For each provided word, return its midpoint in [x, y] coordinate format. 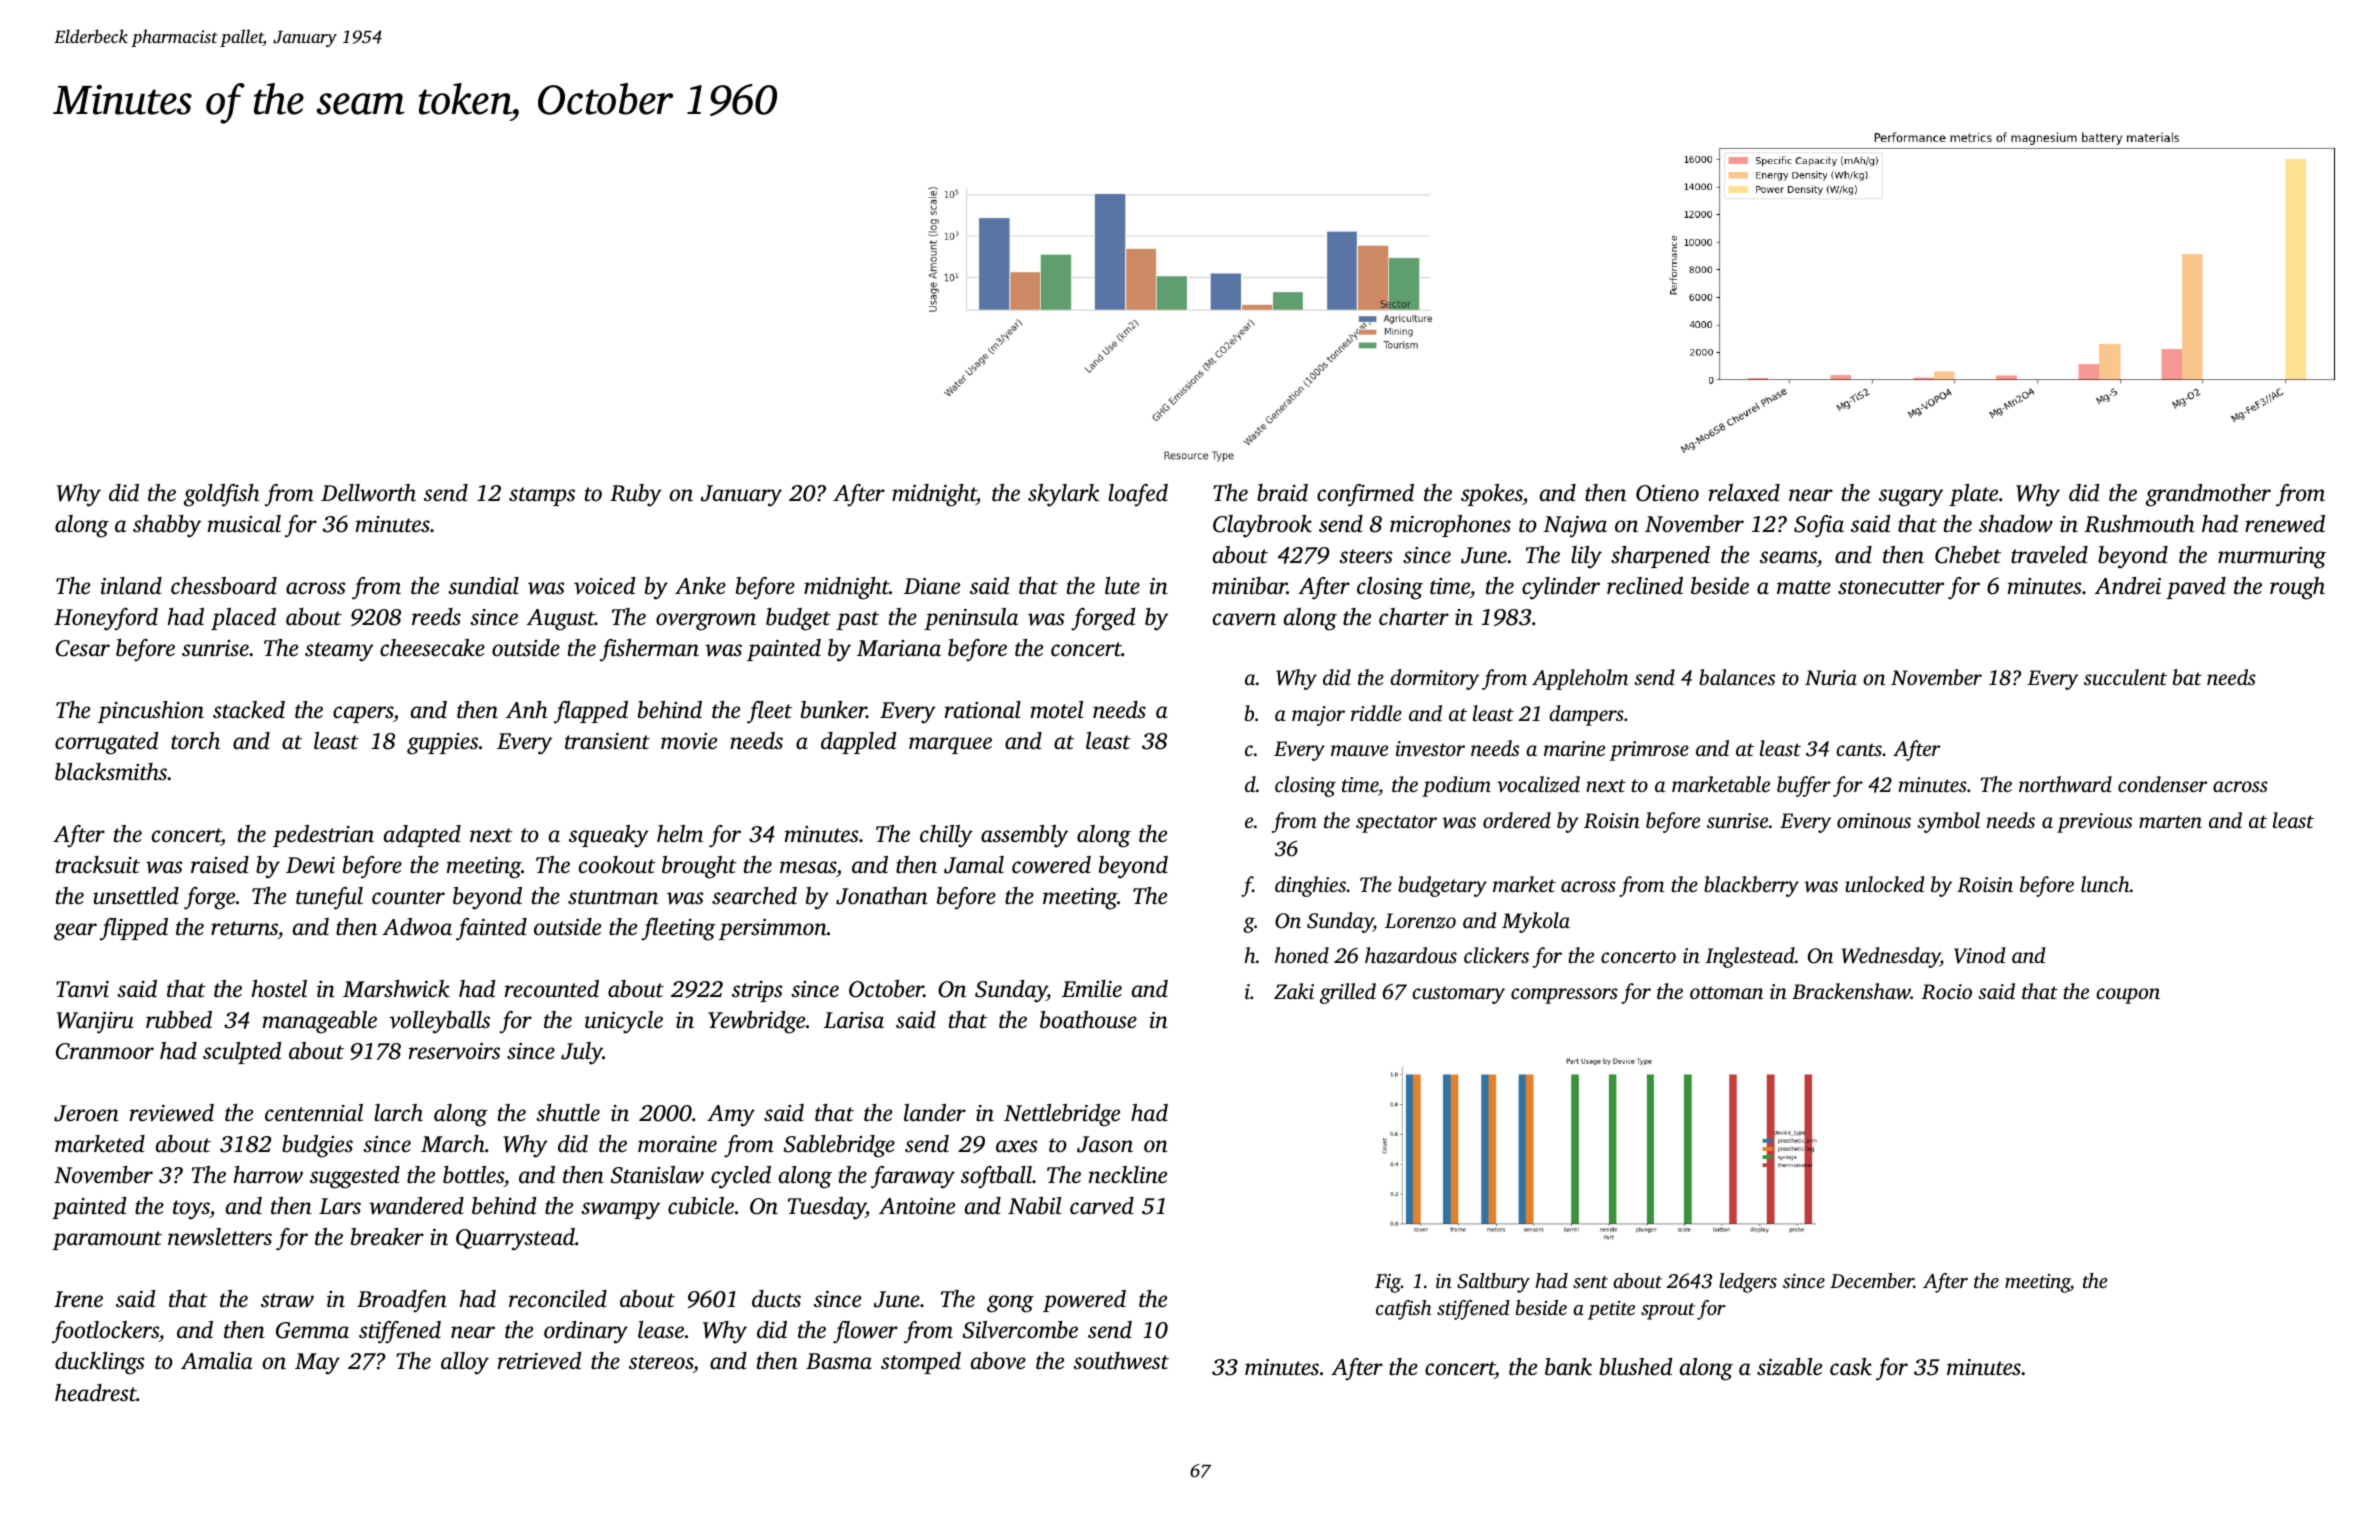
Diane [932, 586]
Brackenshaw [1851, 991]
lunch [2105, 884]
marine [1574, 748]
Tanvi [82, 989]
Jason [1105, 1144]
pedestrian [323, 836]
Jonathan [882, 896]
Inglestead [1750, 957]
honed [1302, 955]
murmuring [2272, 558]
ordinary [586, 1332]
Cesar [83, 648]
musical [244, 524]
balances [1737, 677]
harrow [268, 1175]
